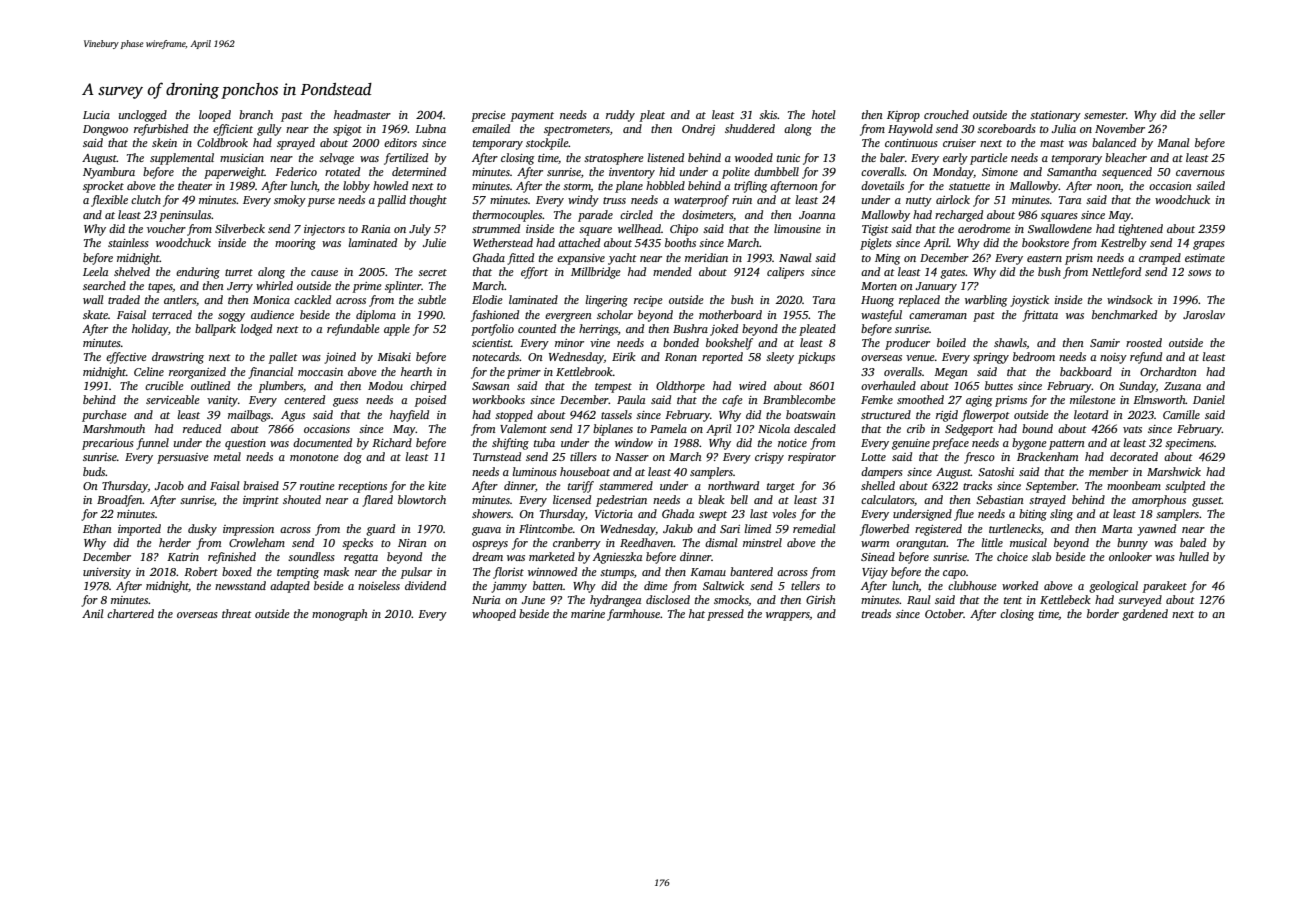 The width and height of the page is (1308, 924). Describe the element at coordinates (272, 314) in the page. I see `audience` at that location.
